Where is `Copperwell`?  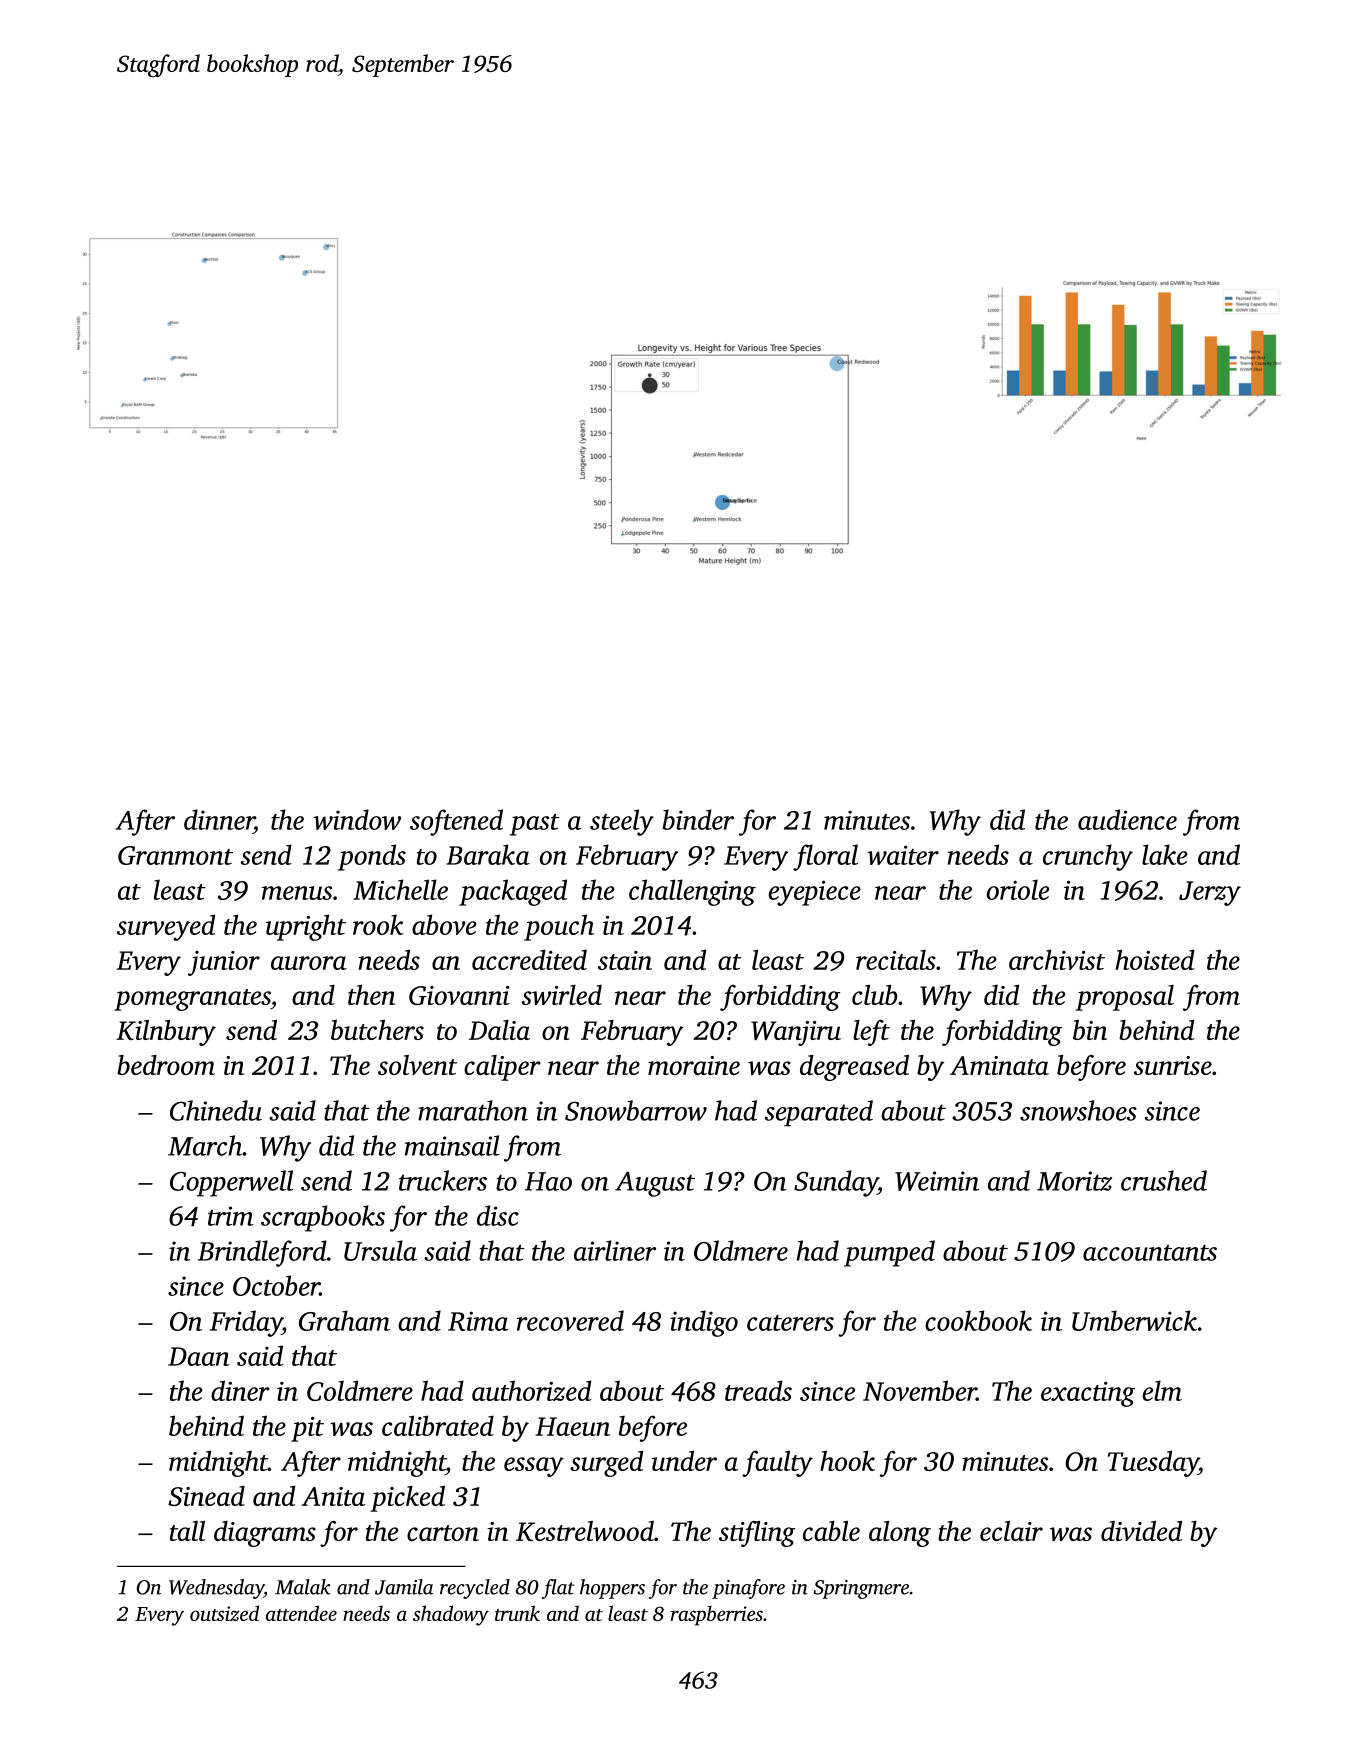 Copperwell is located at coordinates (232, 1183).
